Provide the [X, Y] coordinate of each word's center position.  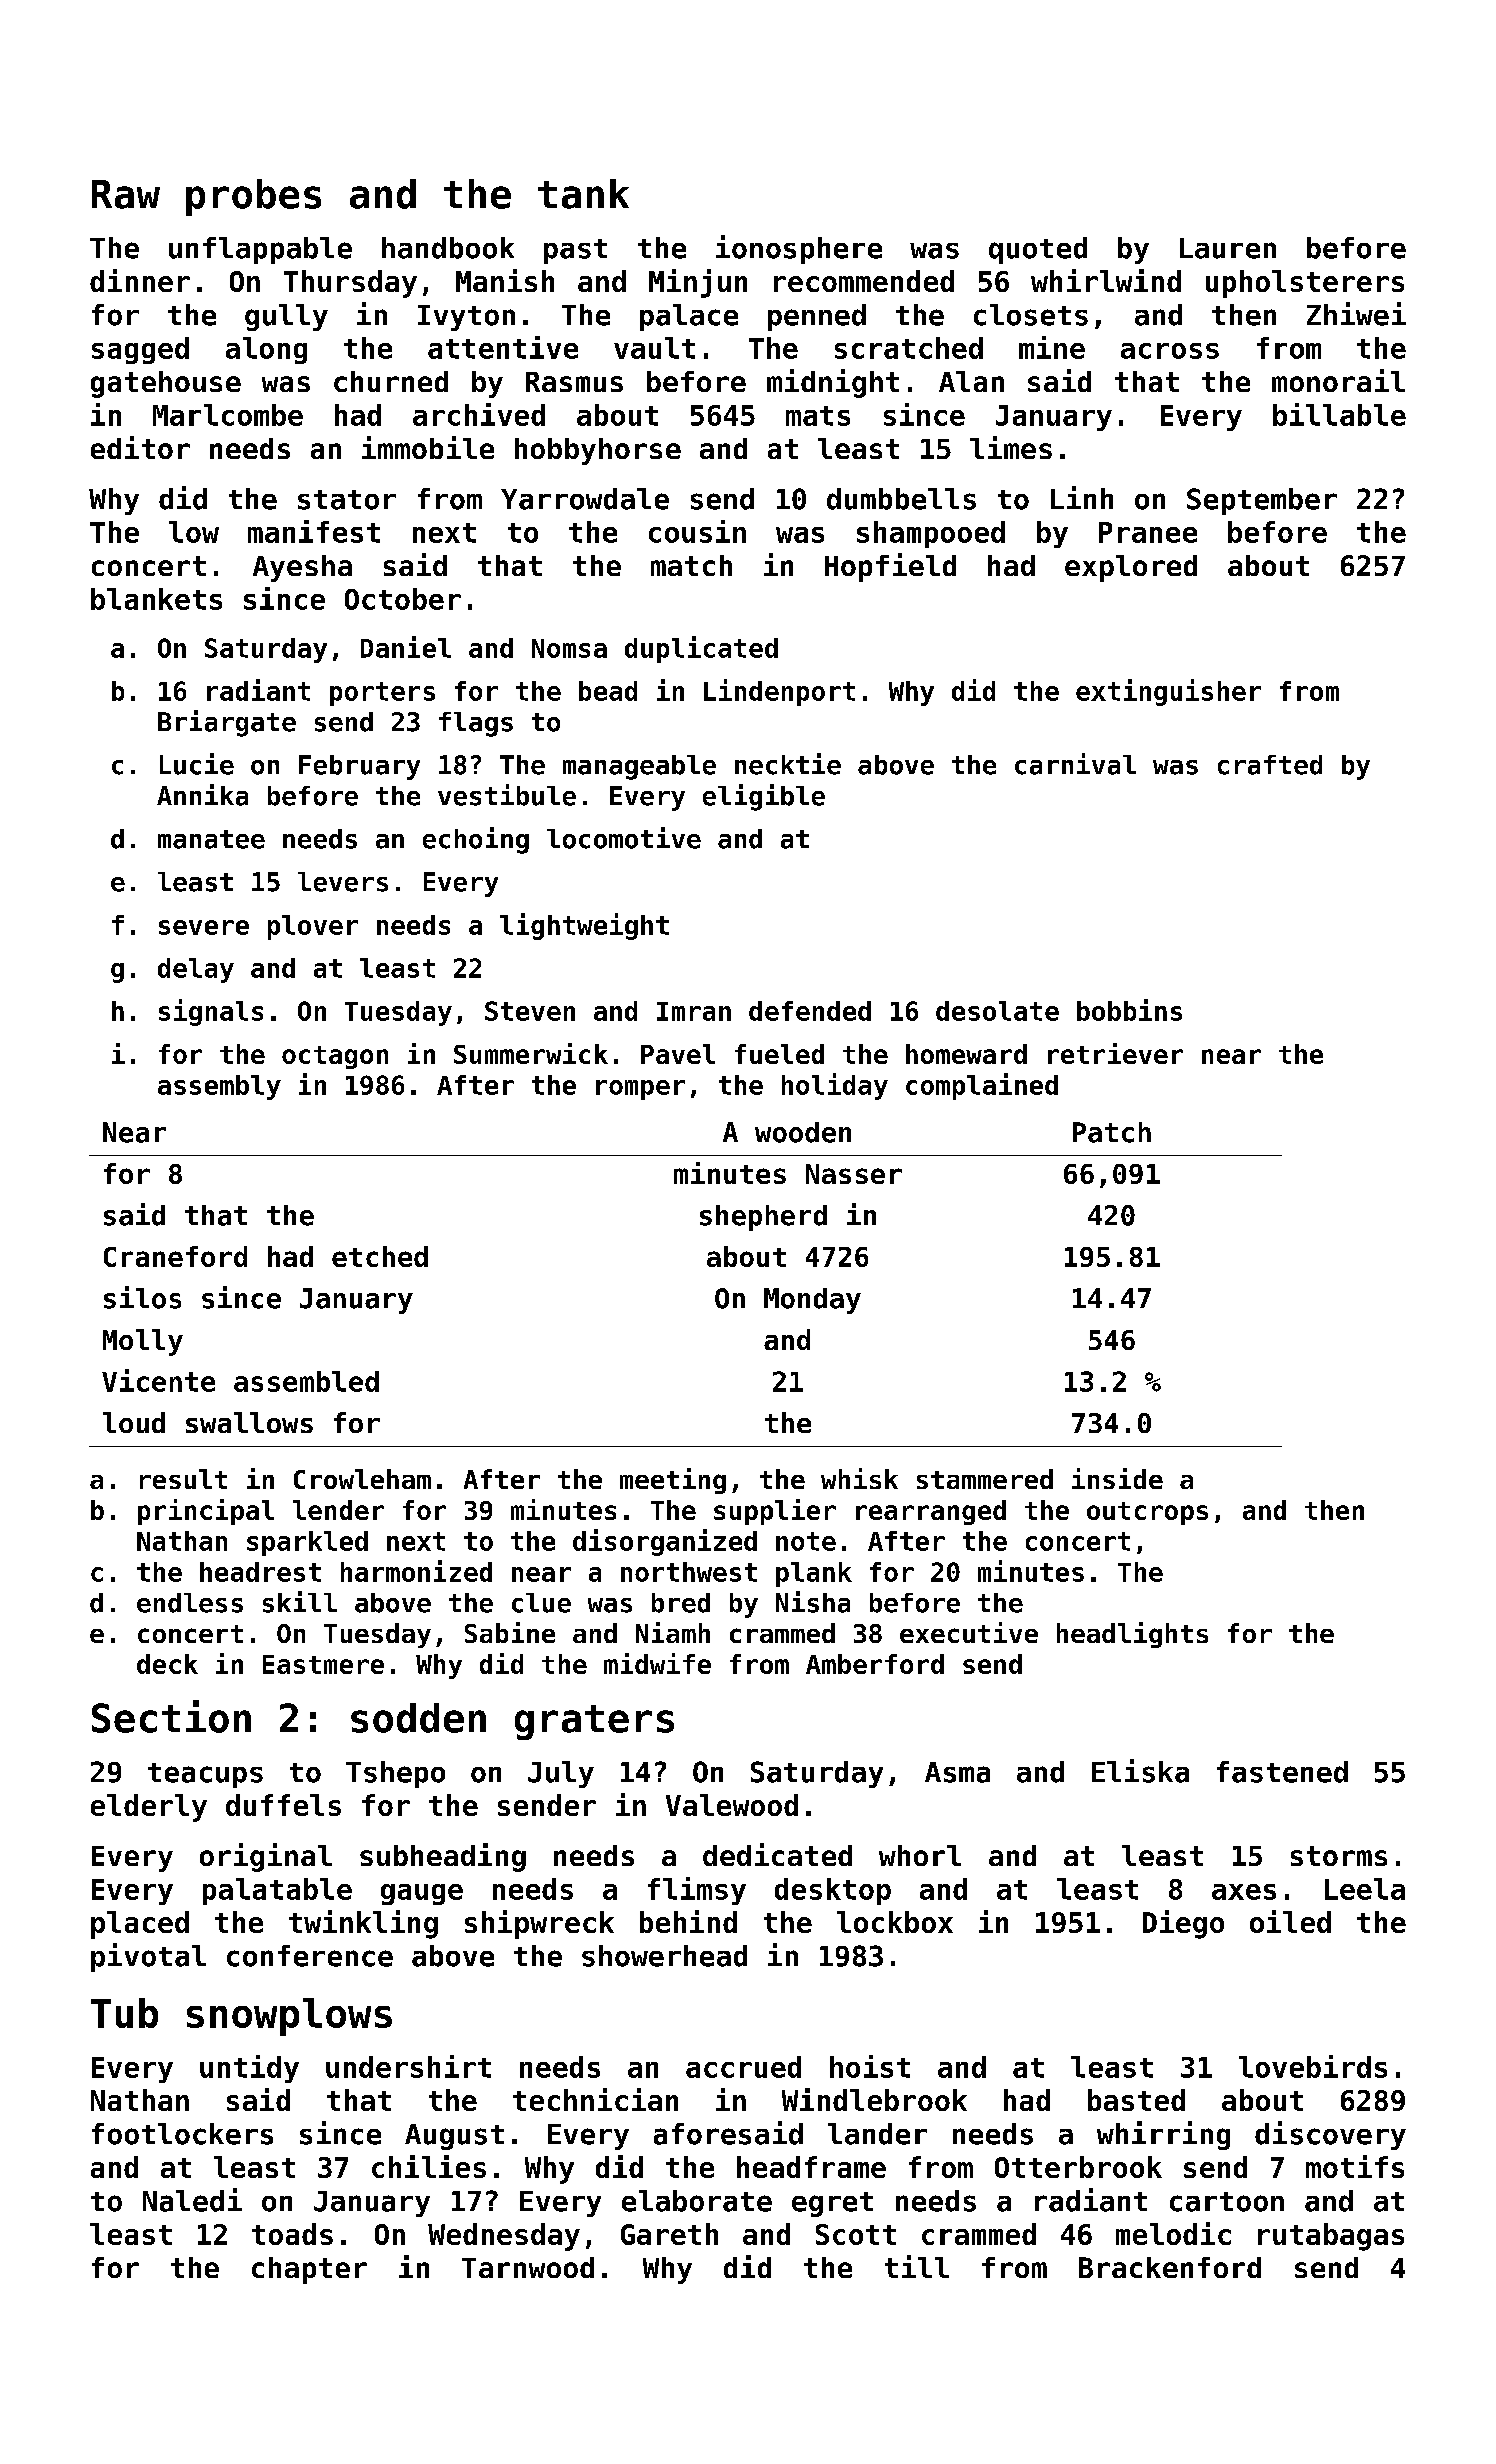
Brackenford [1170, 2267]
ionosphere [799, 249]
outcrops [1147, 1513]
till [917, 2266]
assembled [306, 1381]
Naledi [192, 2200]
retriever [1115, 1053]
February [359, 767]
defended [810, 1011]
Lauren [1228, 248]
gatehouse [166, 384]
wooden [803, 1132]
